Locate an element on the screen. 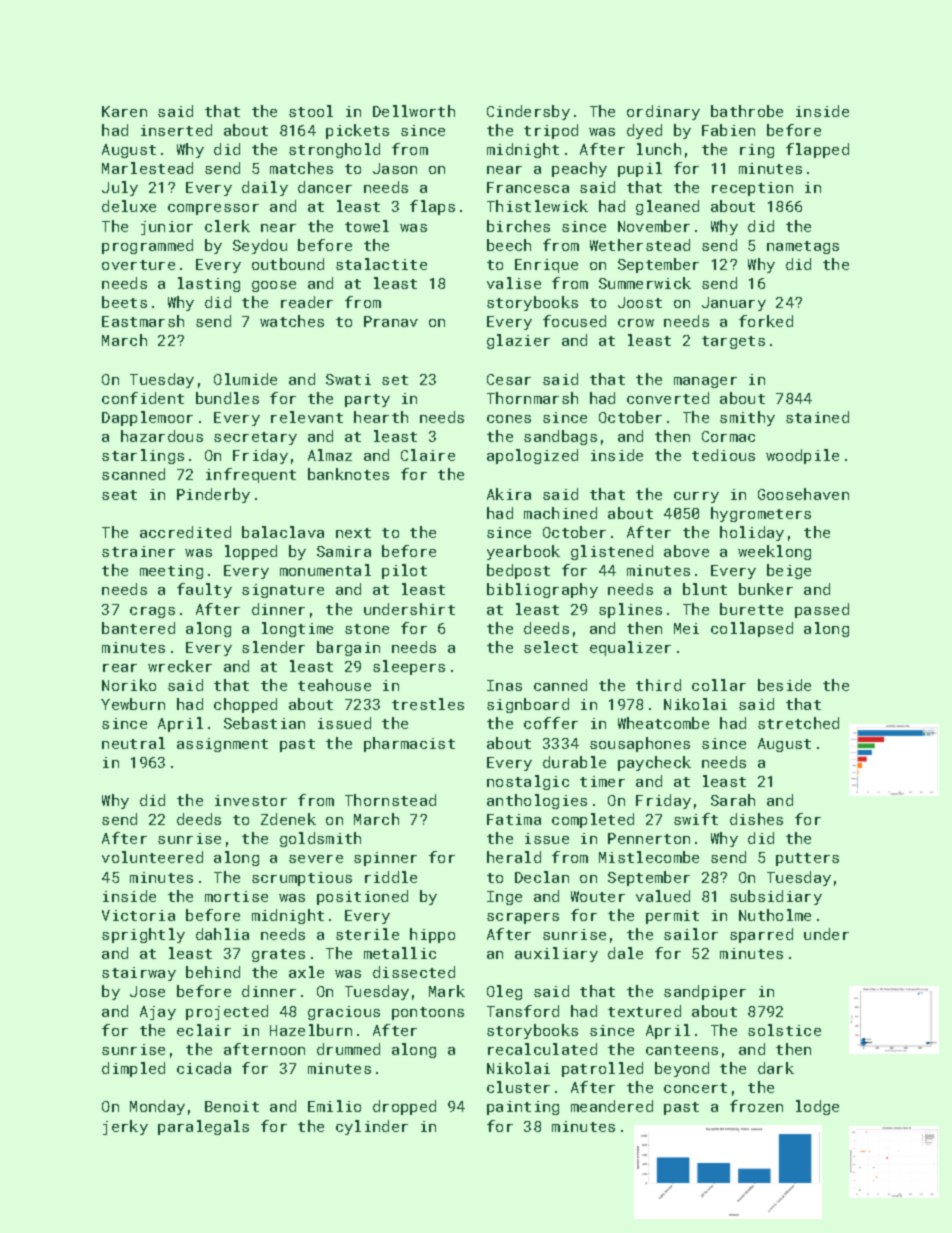 The image size is (952, 1233). secretary is located at coordinates (255, 438).
